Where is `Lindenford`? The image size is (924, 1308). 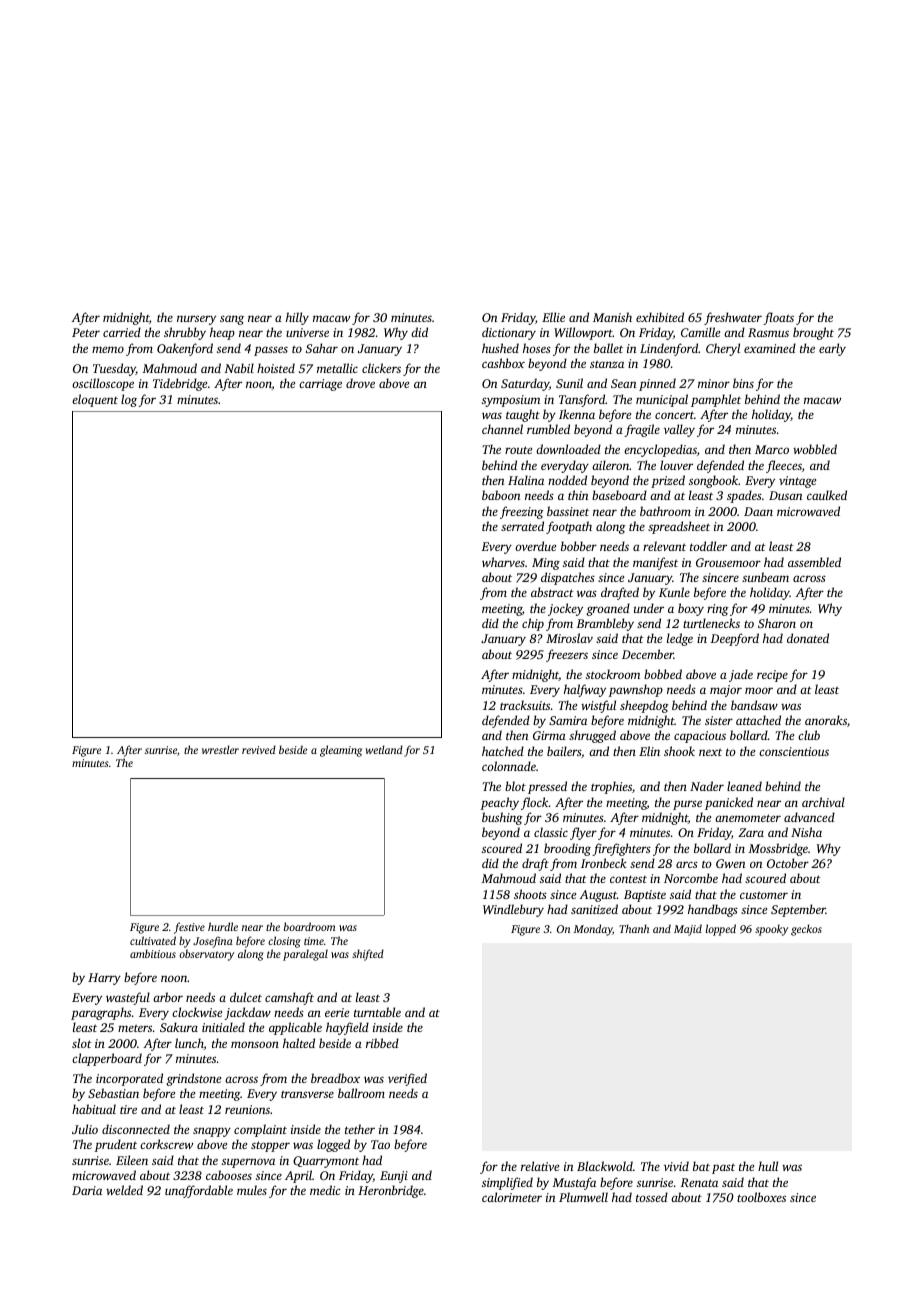 Lindenford is located at coordinates (669, 349).
